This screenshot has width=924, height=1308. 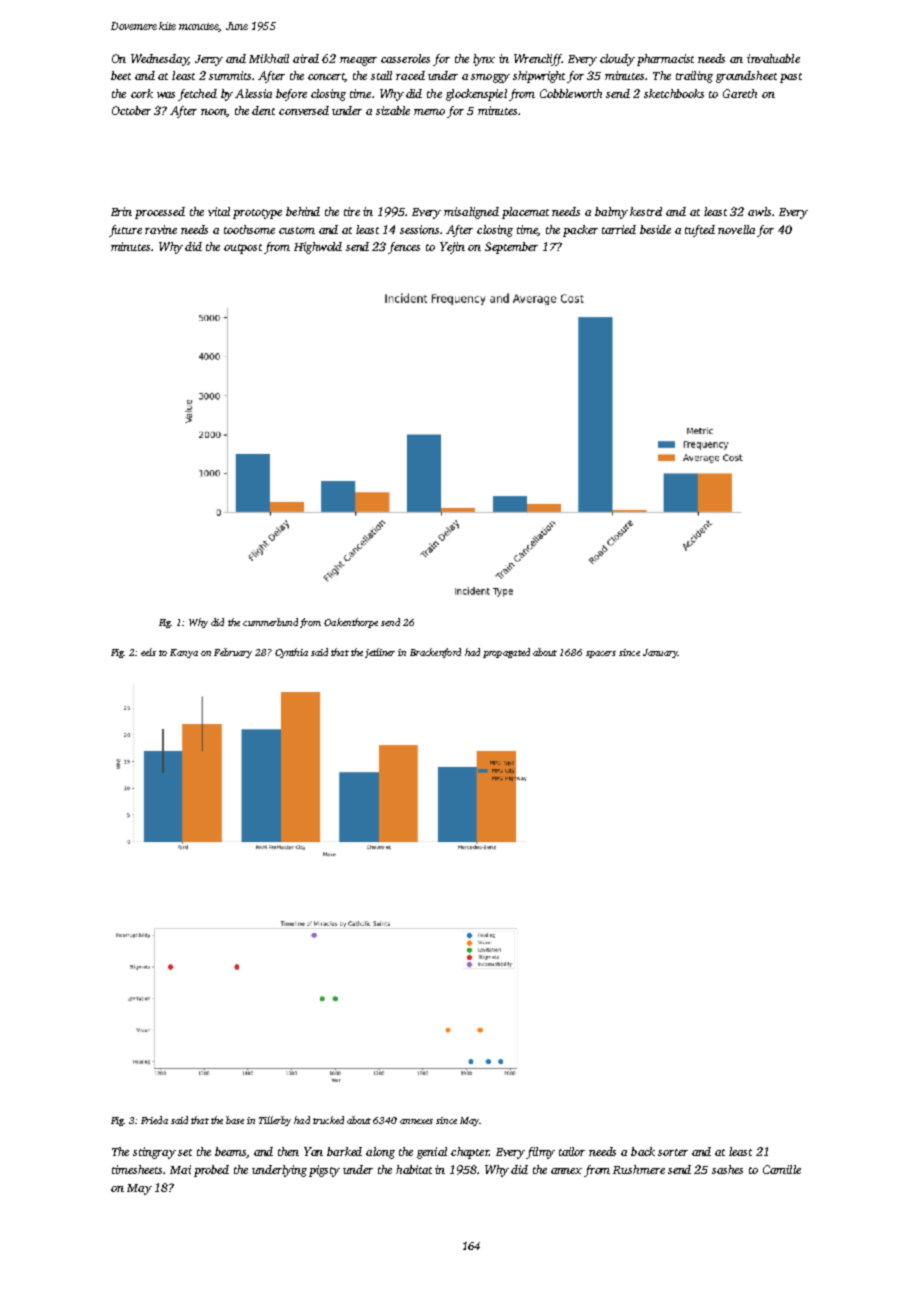 What do you see at coordinates (270, 622) in the screenshot?
I see `cummerbund` at bounding box center [270, 622].
